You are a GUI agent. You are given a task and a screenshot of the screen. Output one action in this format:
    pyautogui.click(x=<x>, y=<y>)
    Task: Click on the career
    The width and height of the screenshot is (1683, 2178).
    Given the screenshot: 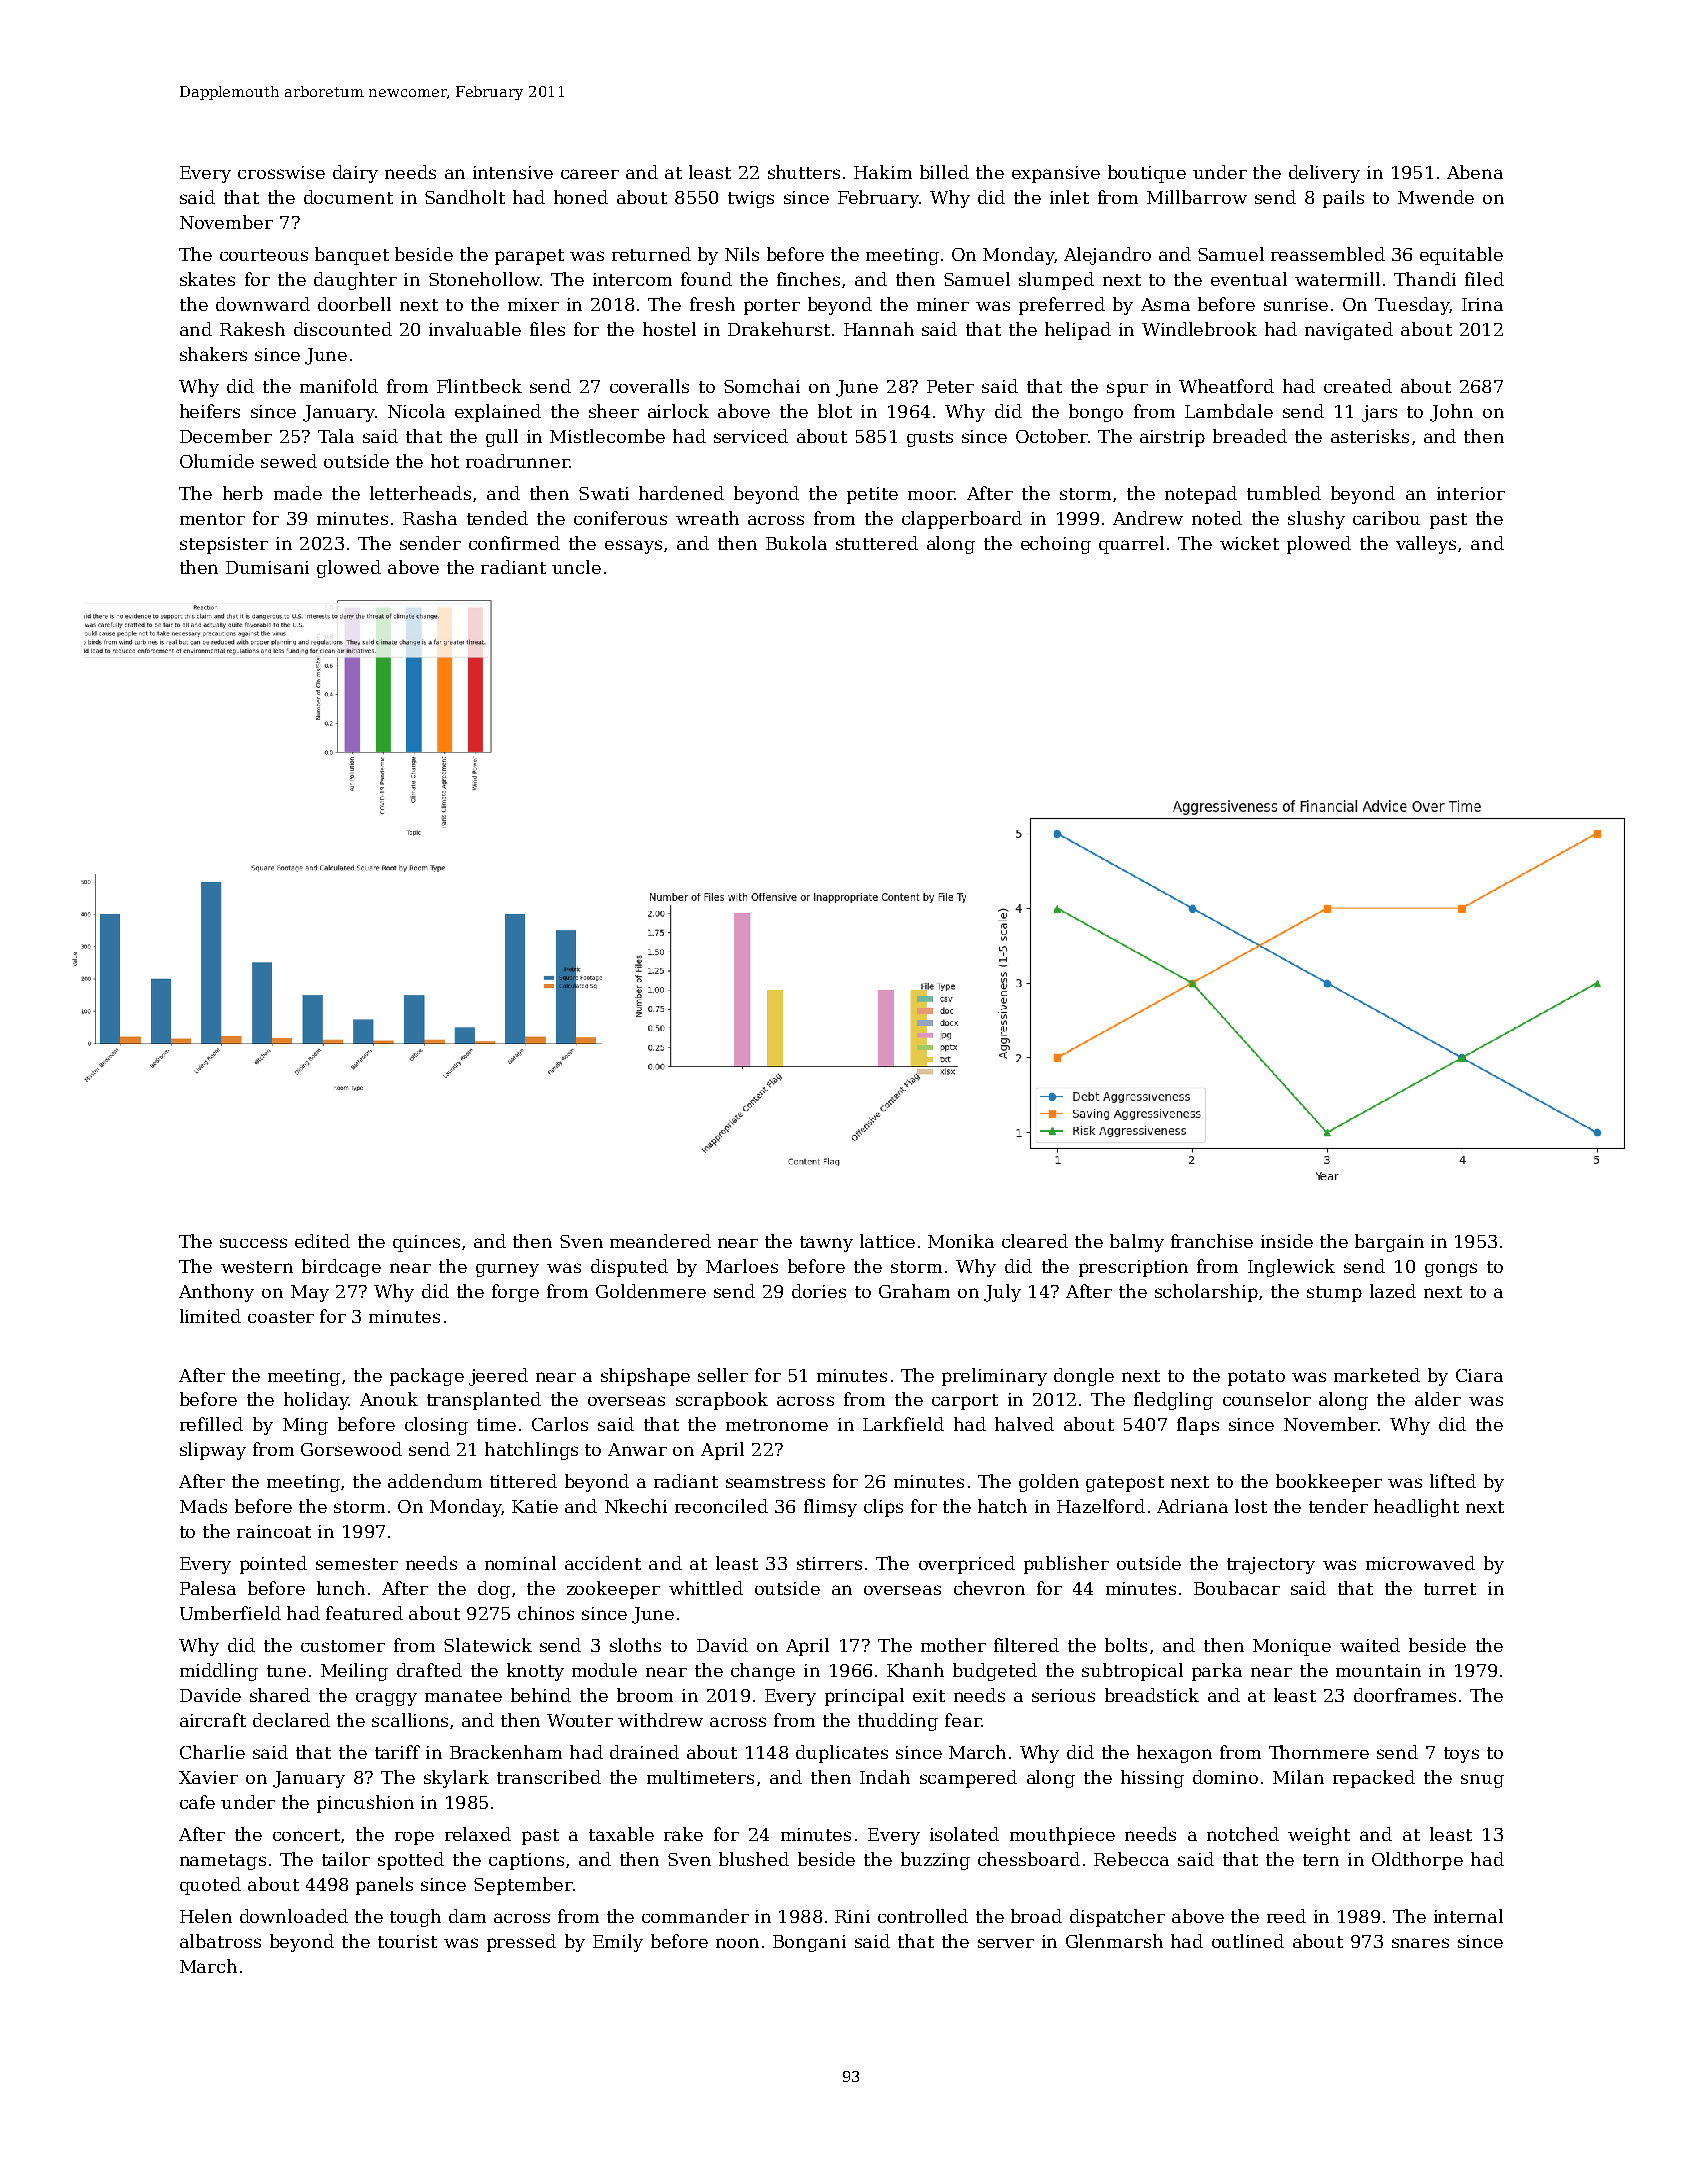 What is the action you would take?
    pyautogui.click(x=590, y=174)
